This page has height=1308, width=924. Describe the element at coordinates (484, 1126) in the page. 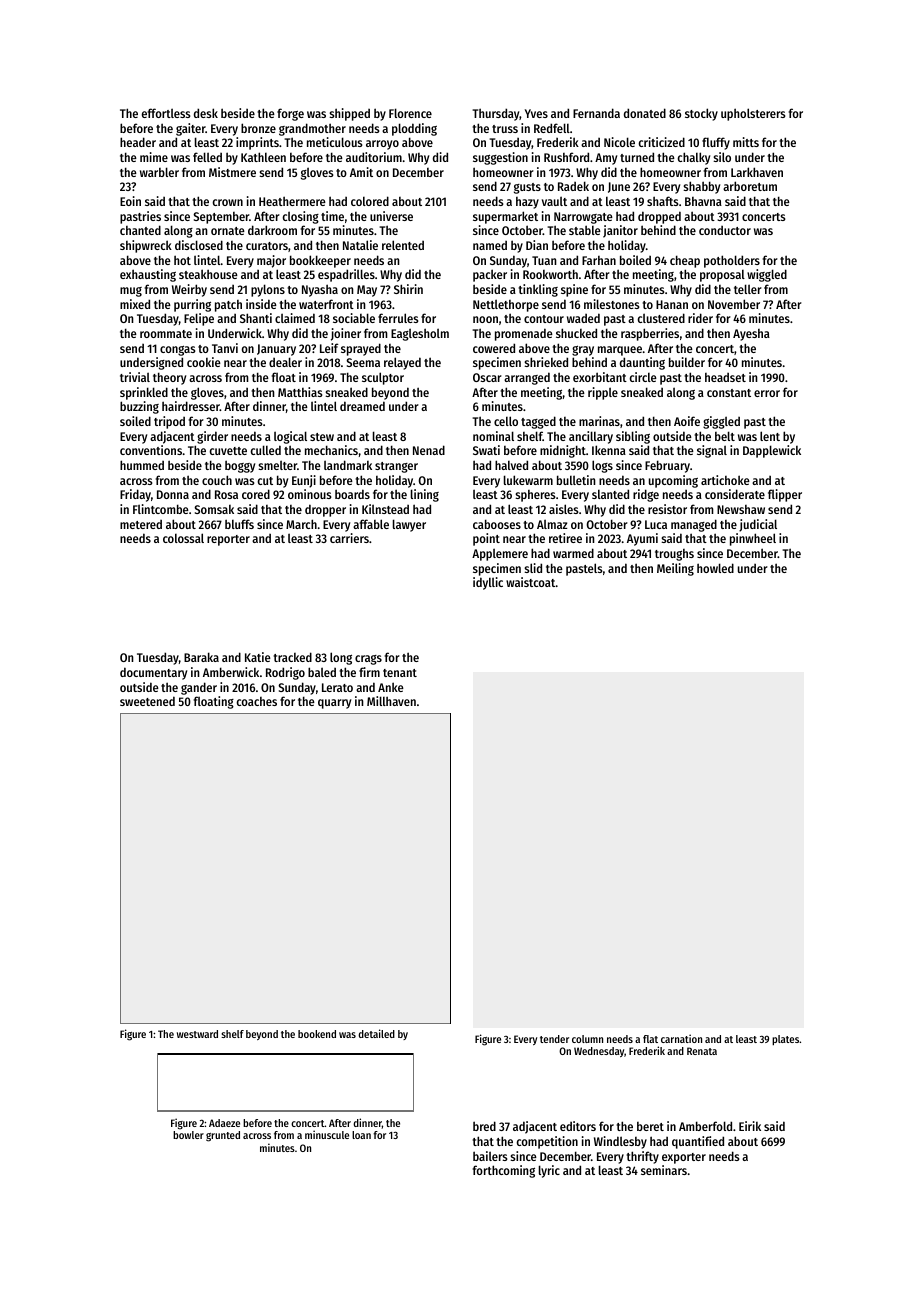

I see `bred` at that location.
